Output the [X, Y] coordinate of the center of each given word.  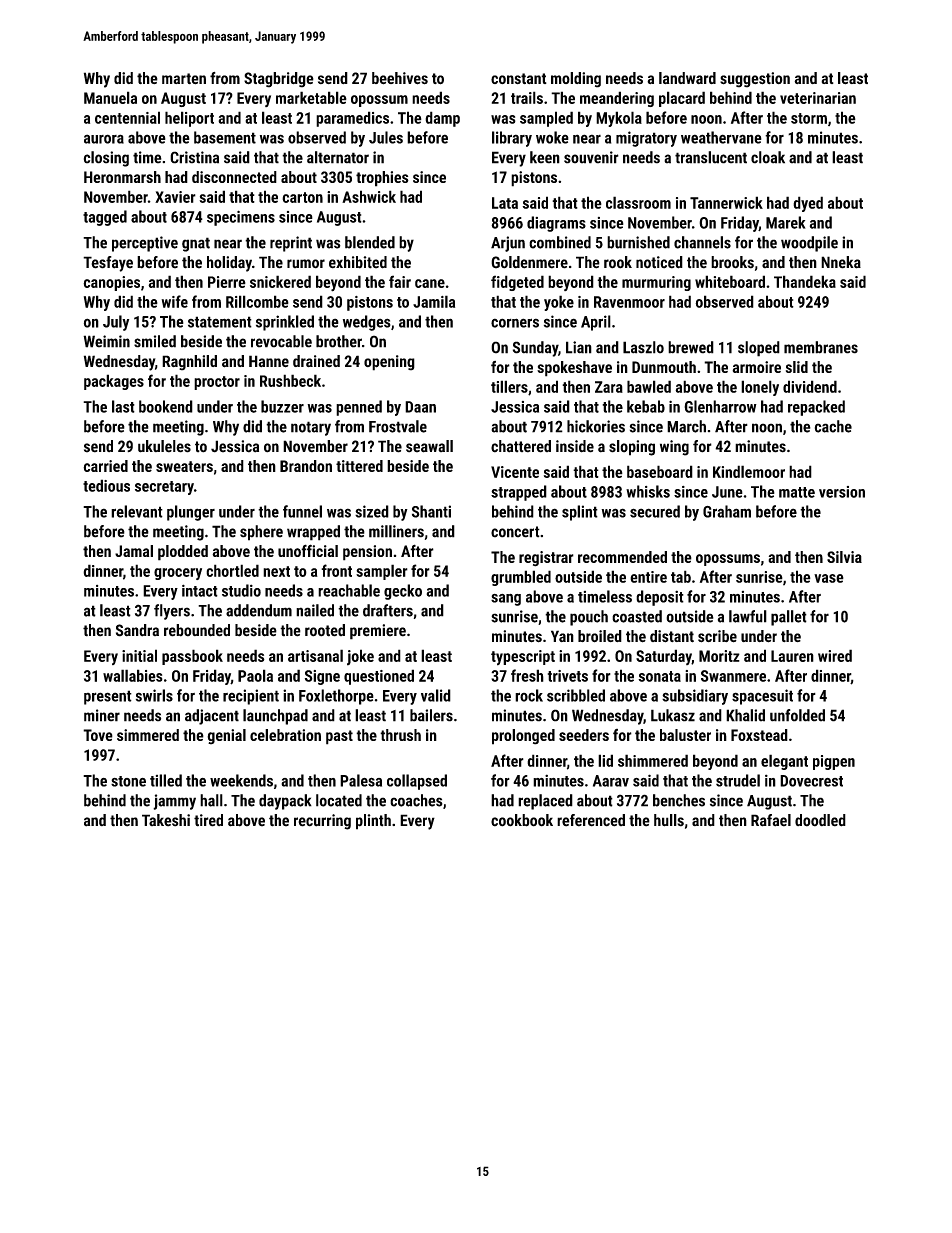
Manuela [110, 97]
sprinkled [285, 323]
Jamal [134, 551]
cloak [768, 157]
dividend [810, 386]
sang [506, 600]
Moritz [719, 656]
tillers [509, 386]
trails [527, 97]
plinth [373, 822]
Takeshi [166, 820]
